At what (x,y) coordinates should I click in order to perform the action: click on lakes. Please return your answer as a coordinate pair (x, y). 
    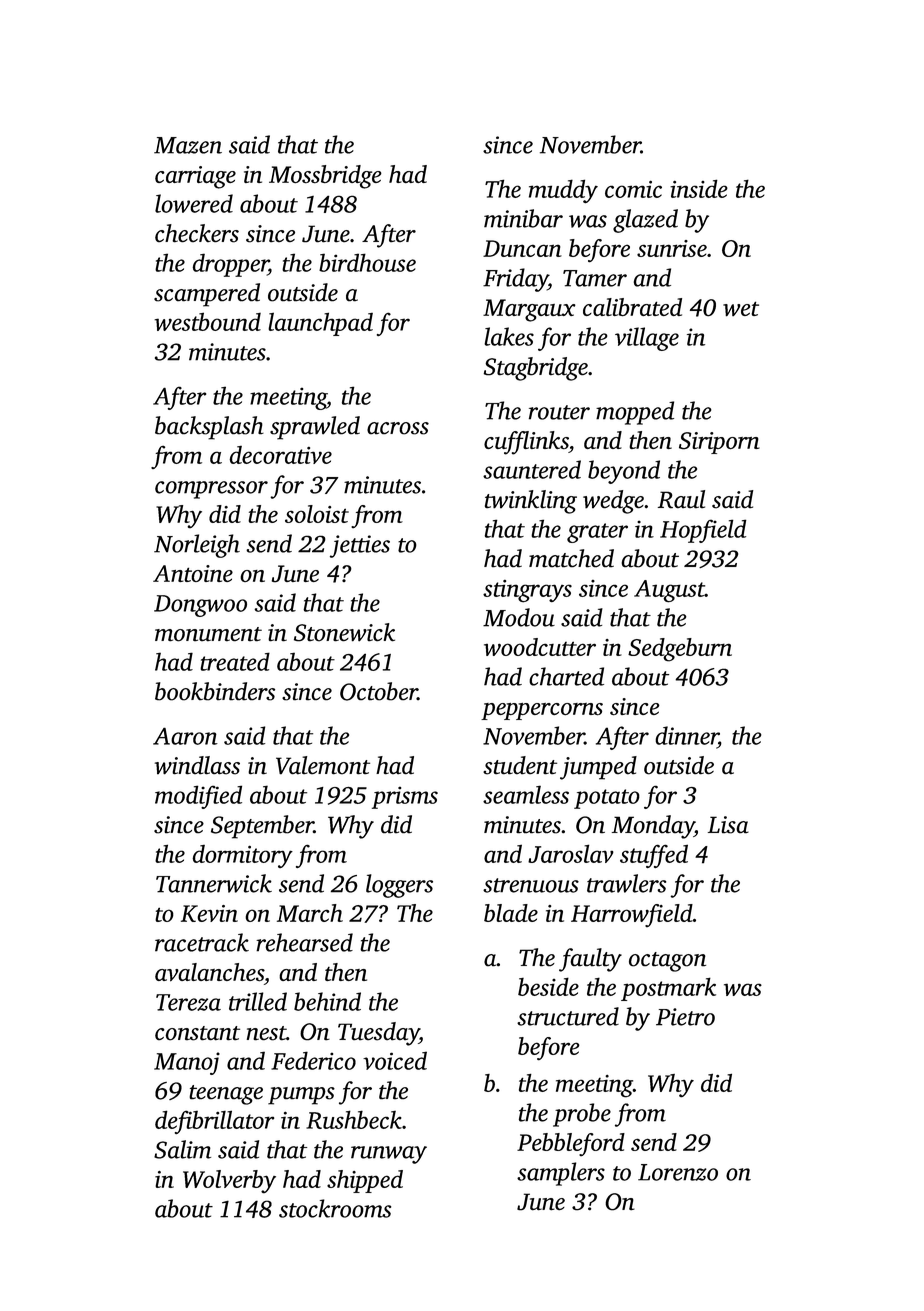
    Looking at the image, I should click on (509, 336).
